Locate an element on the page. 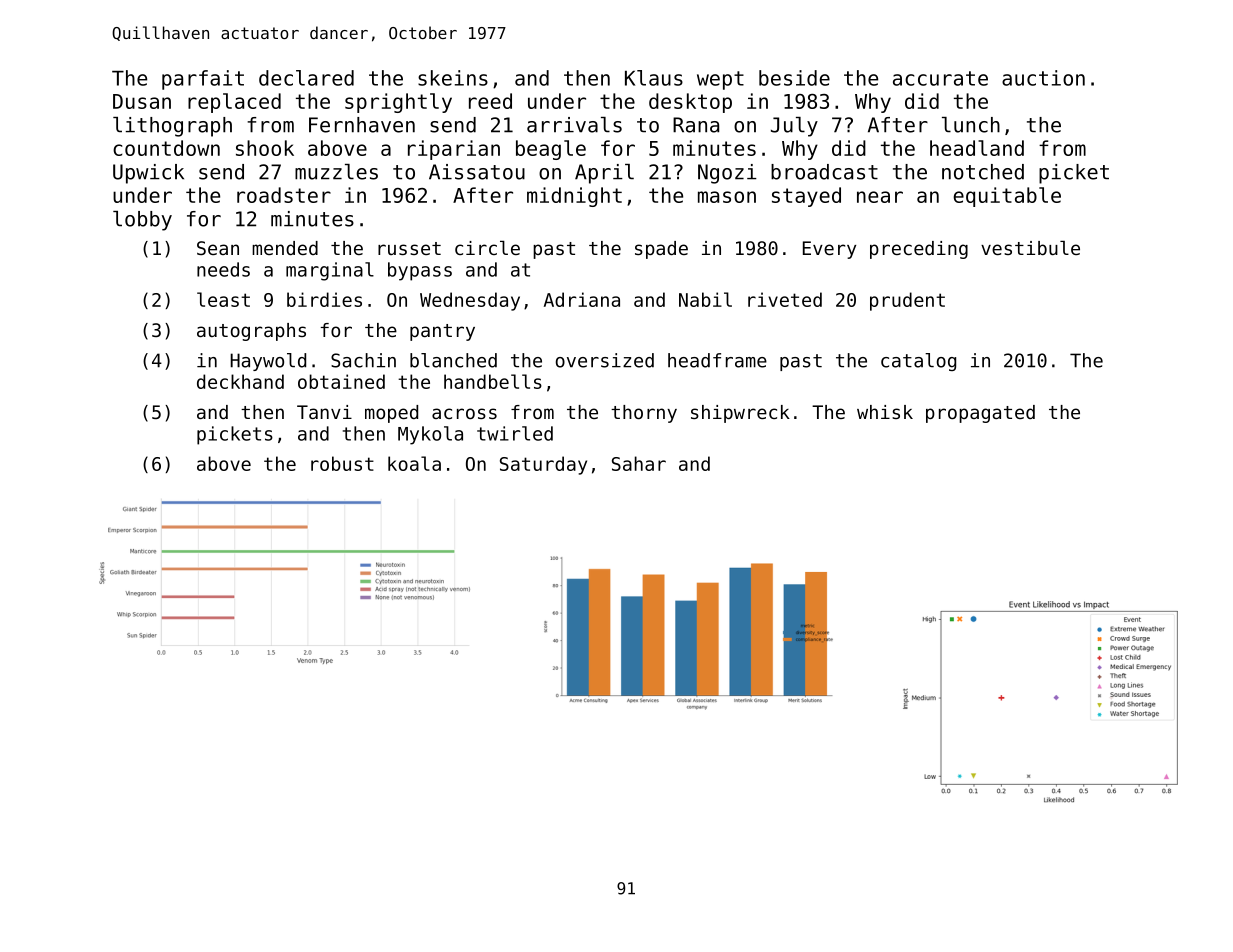  least is located at coordinates (223, 299).
